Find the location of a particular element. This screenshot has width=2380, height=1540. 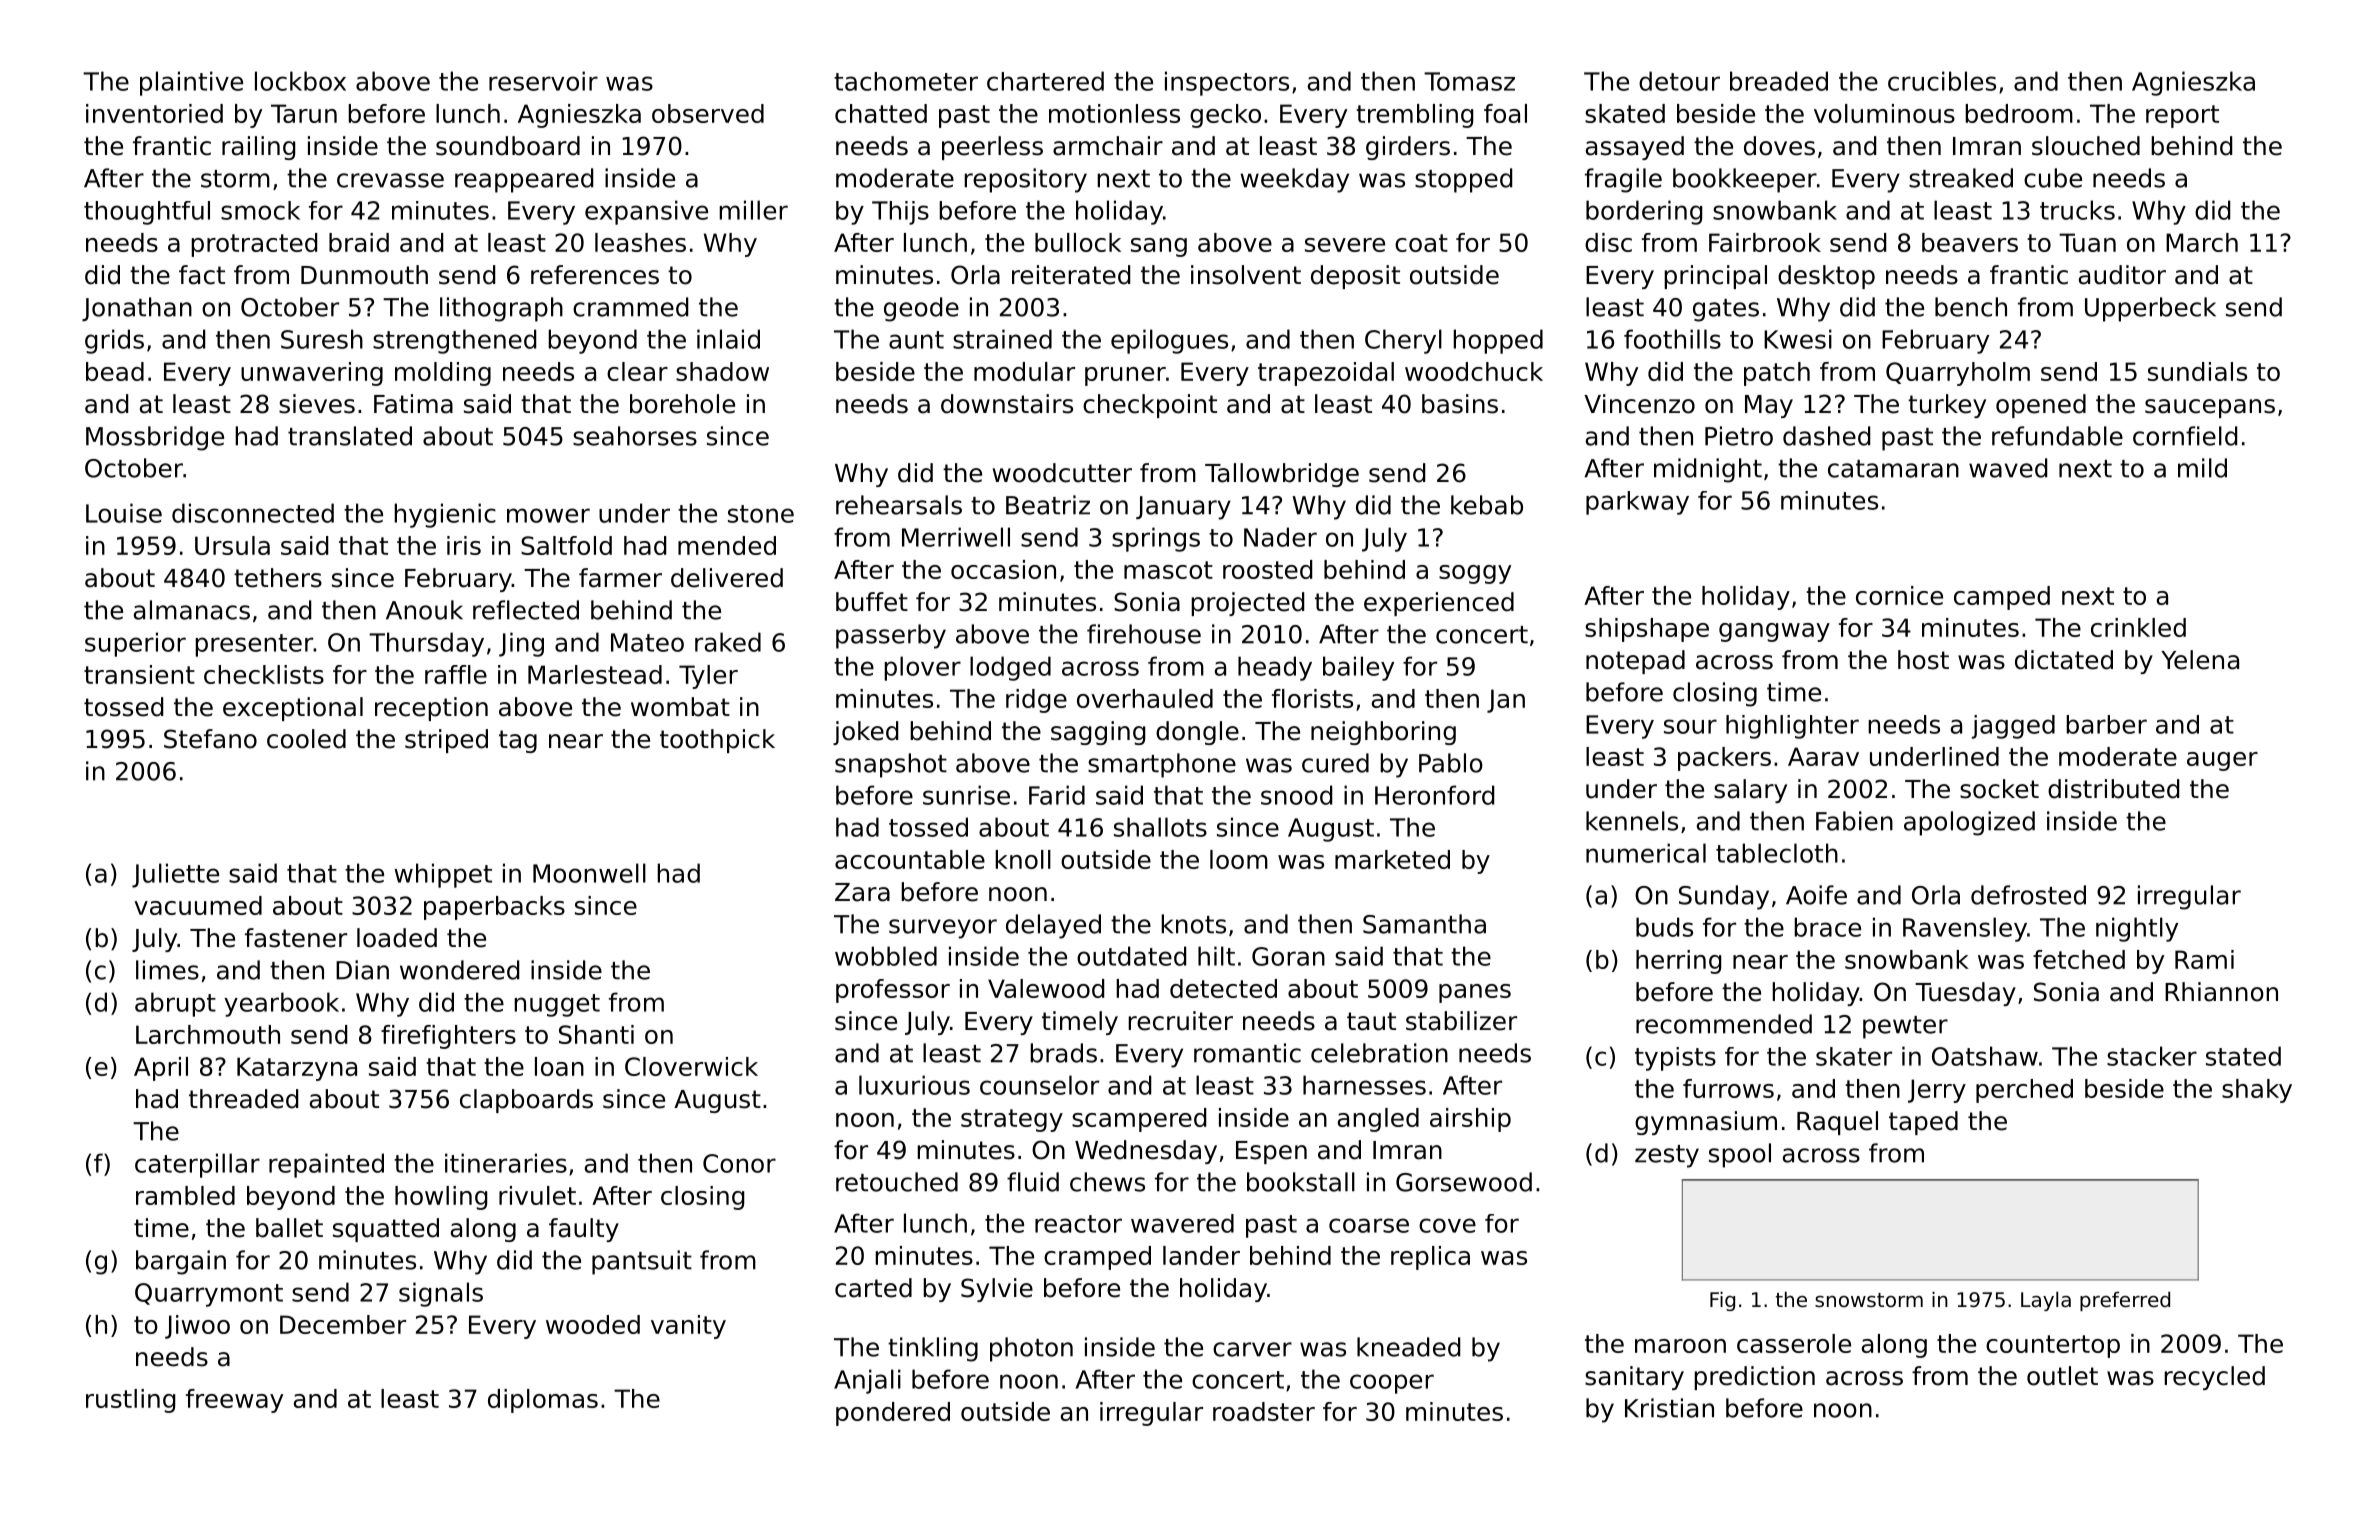

midnight is located at coordinates (1708, 470).
